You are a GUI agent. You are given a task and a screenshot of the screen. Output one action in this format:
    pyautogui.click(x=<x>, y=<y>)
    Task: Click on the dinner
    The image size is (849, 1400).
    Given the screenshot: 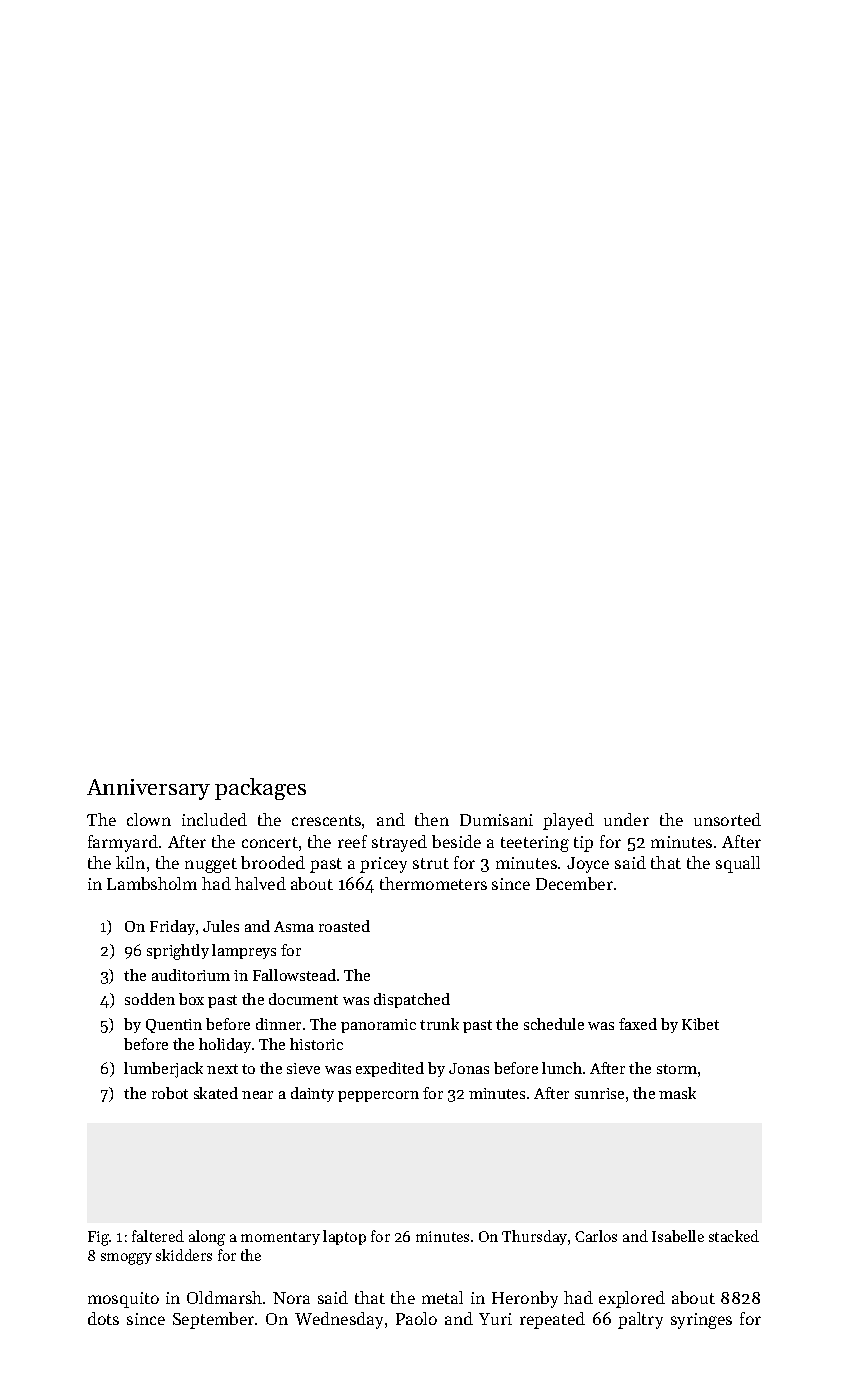 What is the action you would take?
    pyautogui.click(x=278, y=1024)
